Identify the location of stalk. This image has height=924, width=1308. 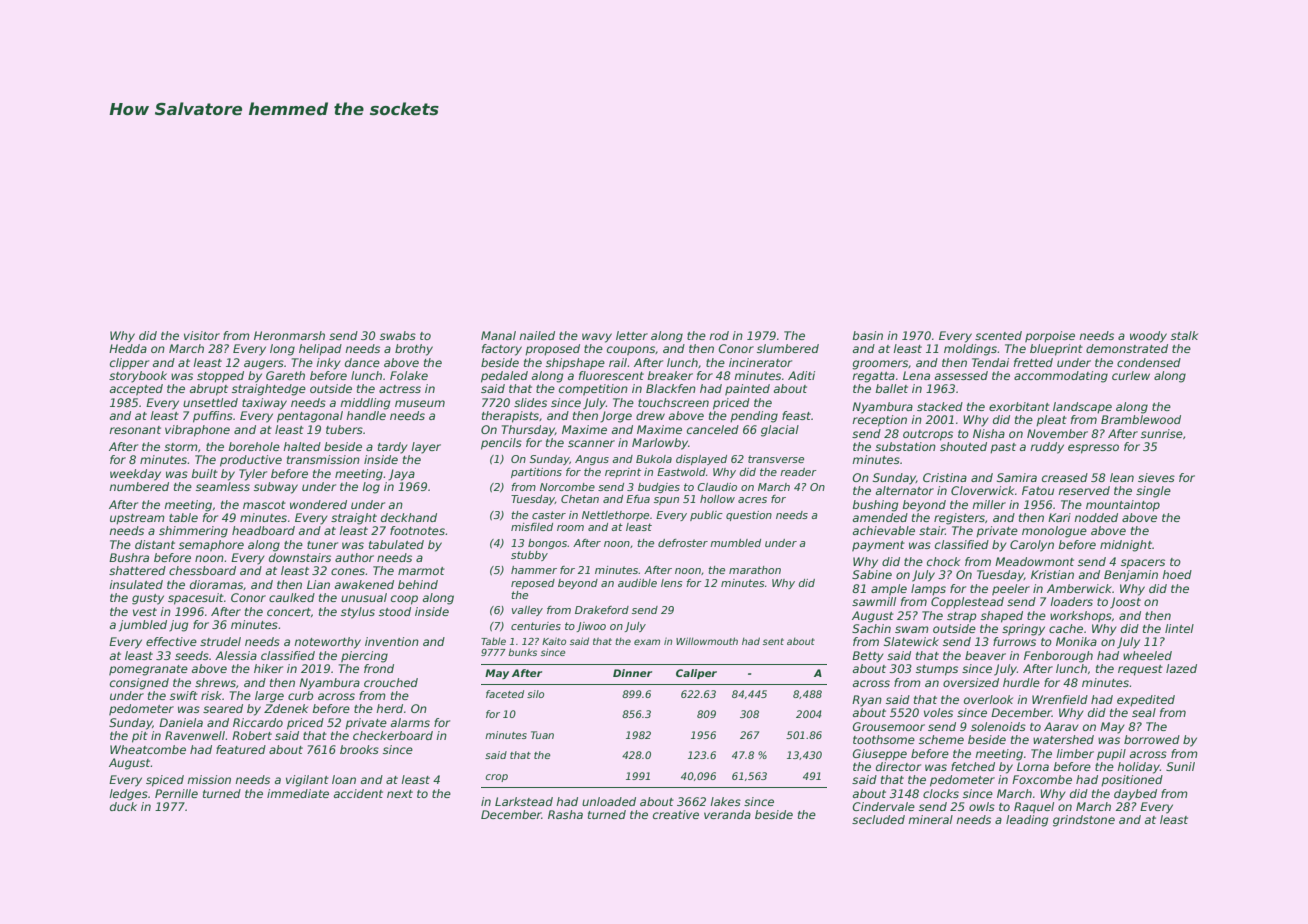
(1184, 335).
